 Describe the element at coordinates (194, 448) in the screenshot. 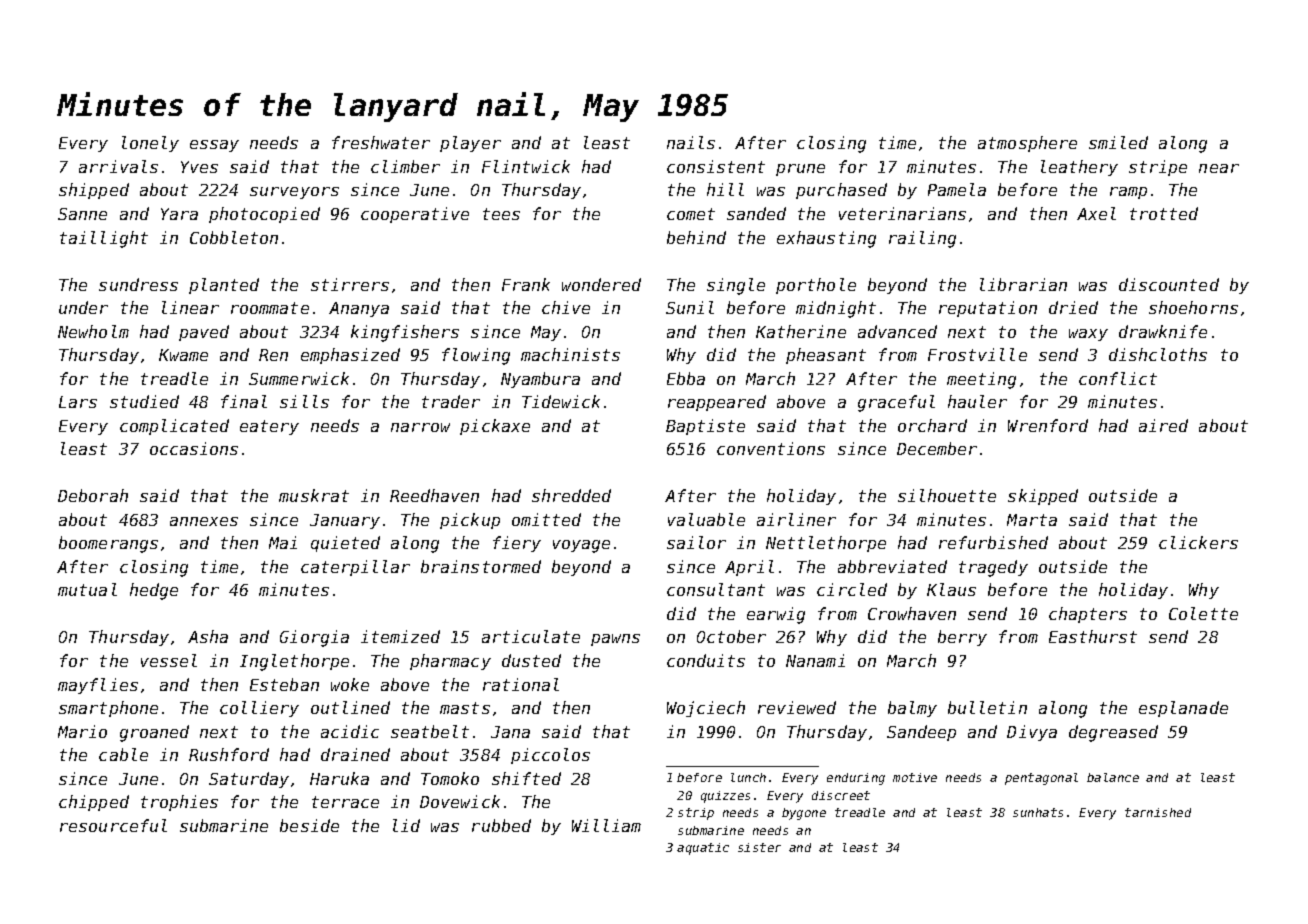

I see `occasions` at that location.
